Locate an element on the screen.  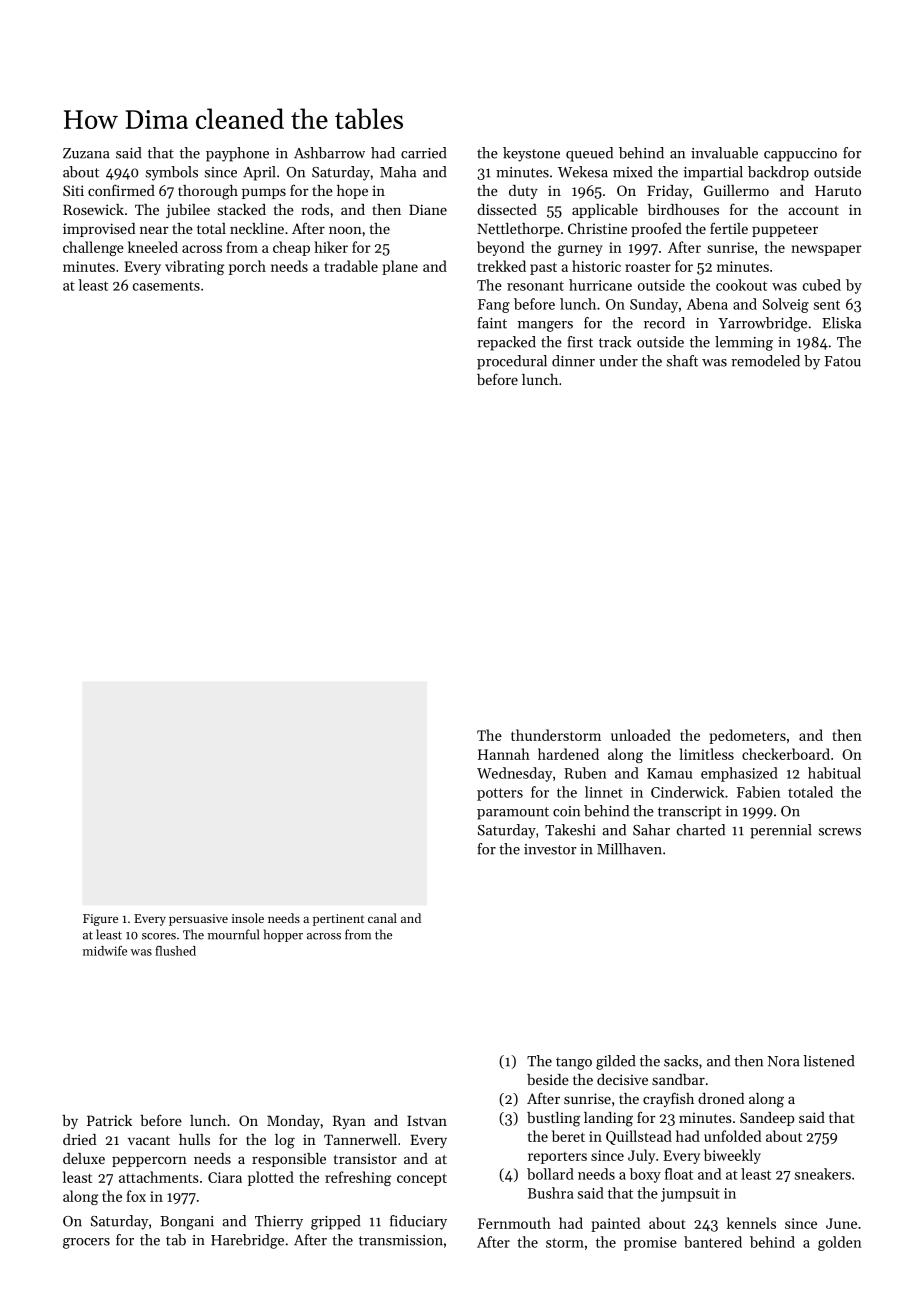
casements is located at coordinates (166, 286).
